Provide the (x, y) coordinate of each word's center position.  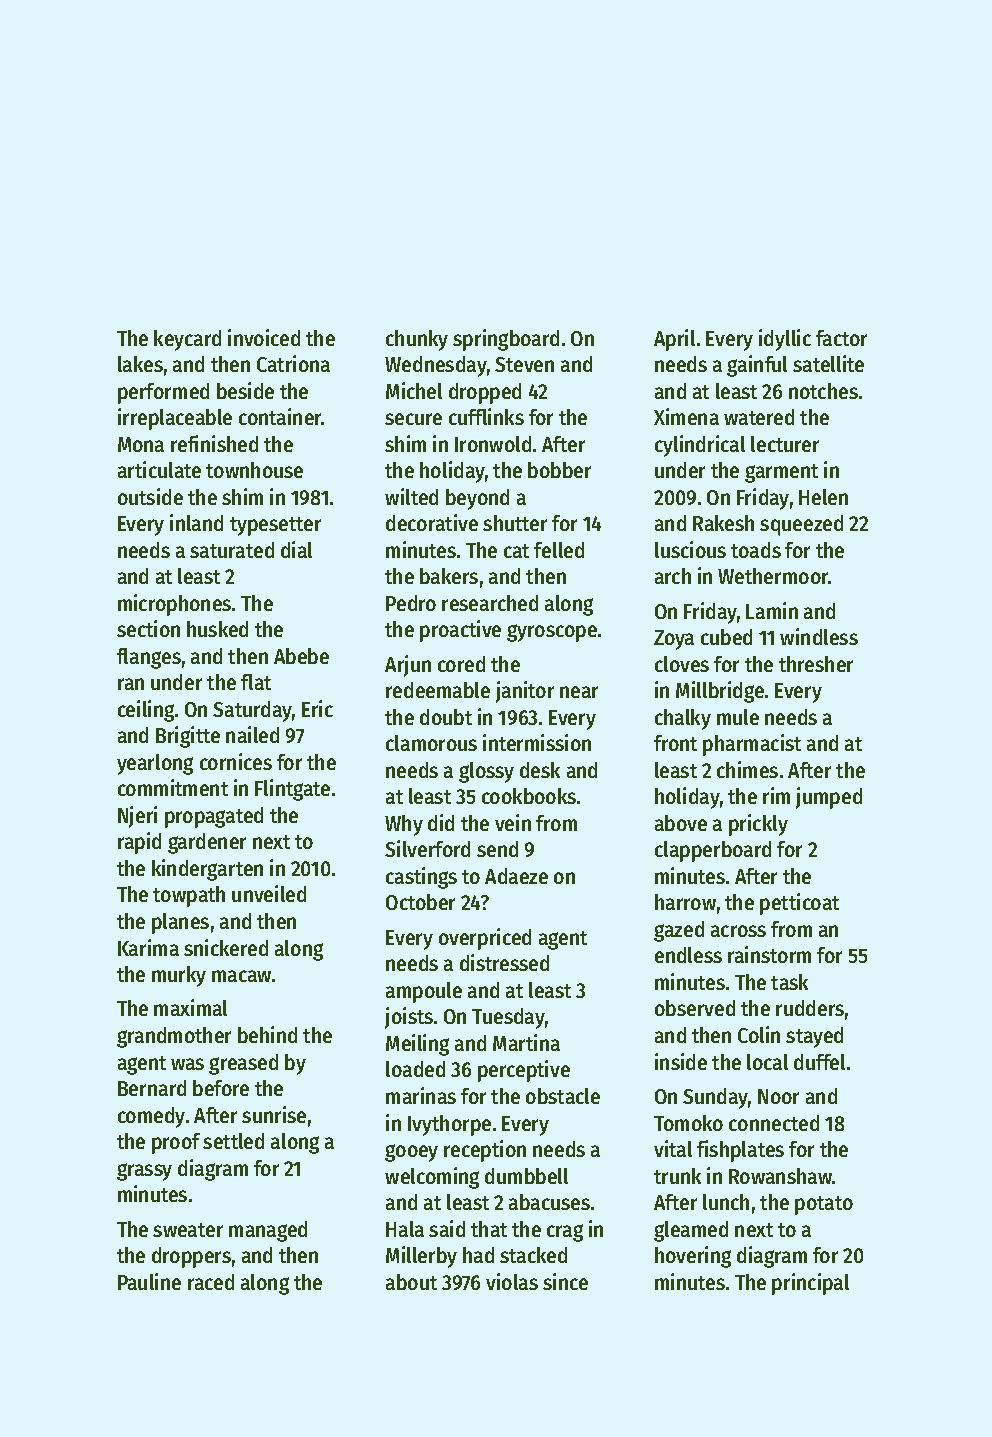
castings (421, 878)
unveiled (269, 893)
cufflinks (486, 416)
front (675, 743)
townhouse (254, 470)
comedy (151, 1117)
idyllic (785, 340)
